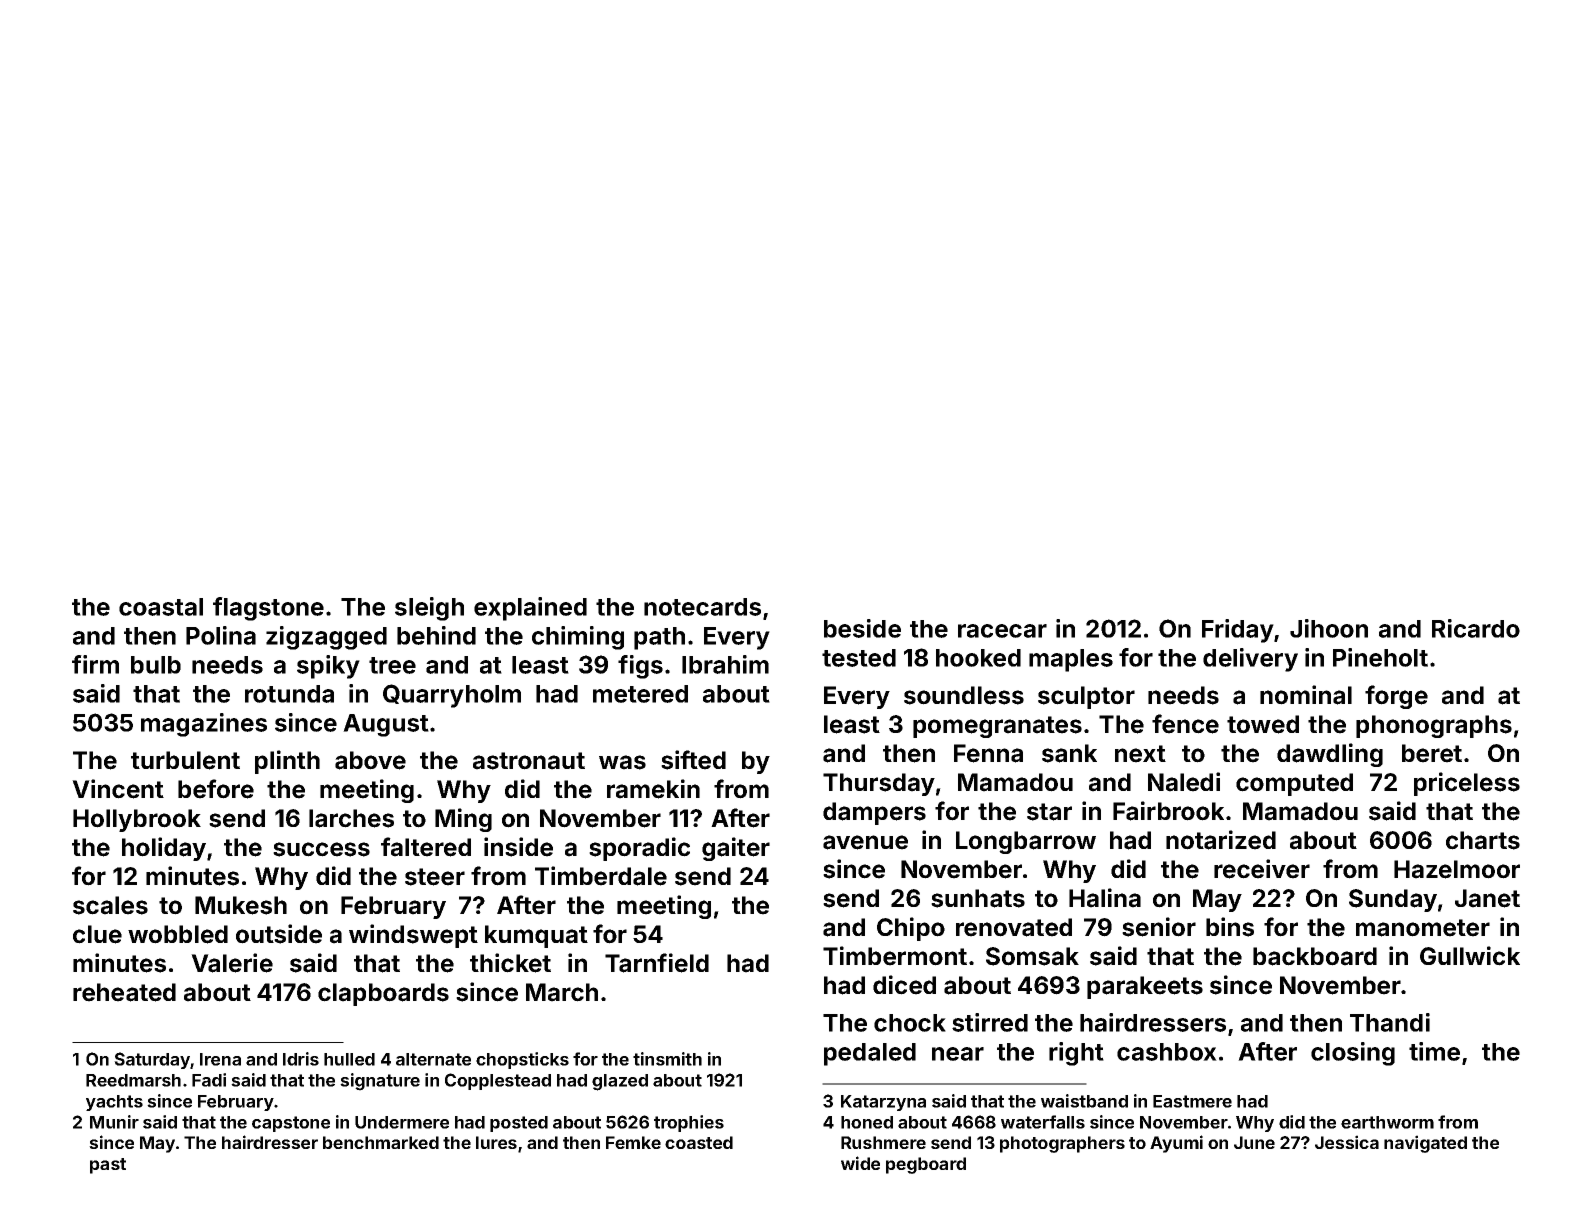  I want to click on Thandi, so click(1390, 1022).
